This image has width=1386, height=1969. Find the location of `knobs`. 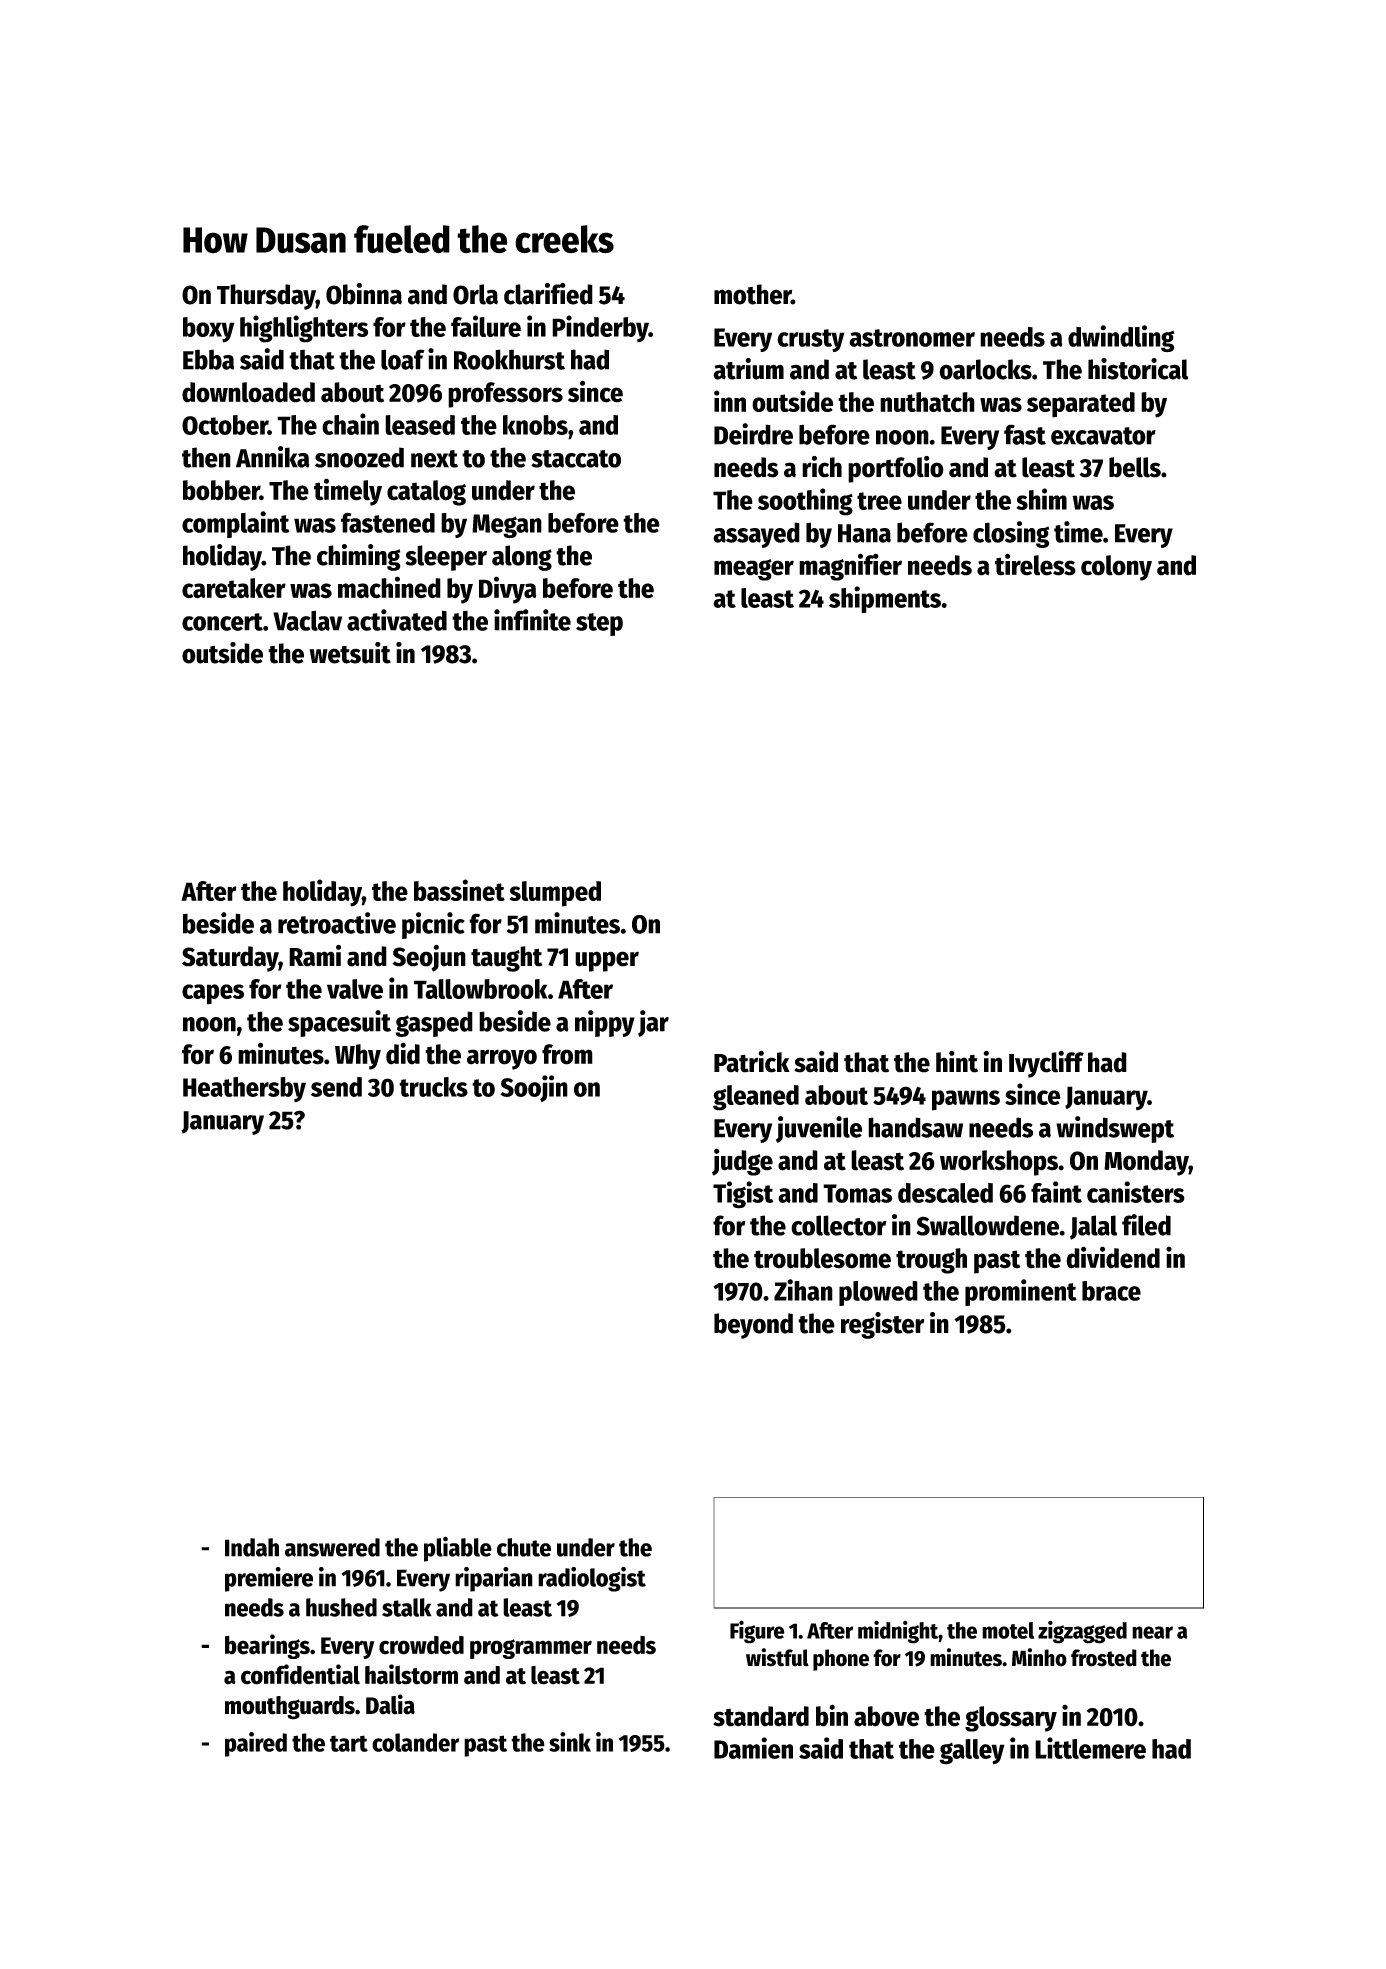

knobs is located at coordinates (535, 425).
